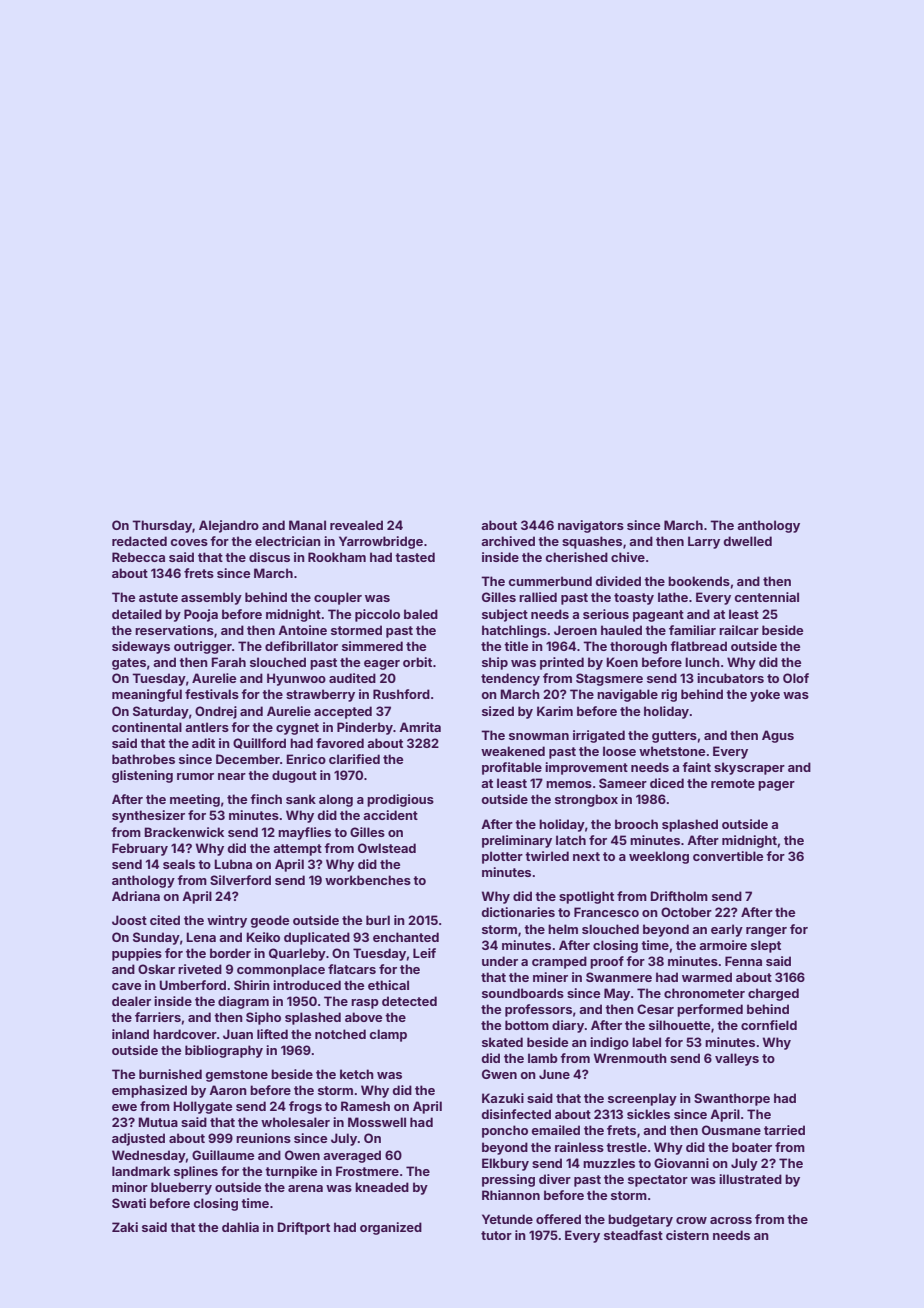 The width and height of the screenshot is (924, 1308). I want to click on proof, so click(607, 962).
